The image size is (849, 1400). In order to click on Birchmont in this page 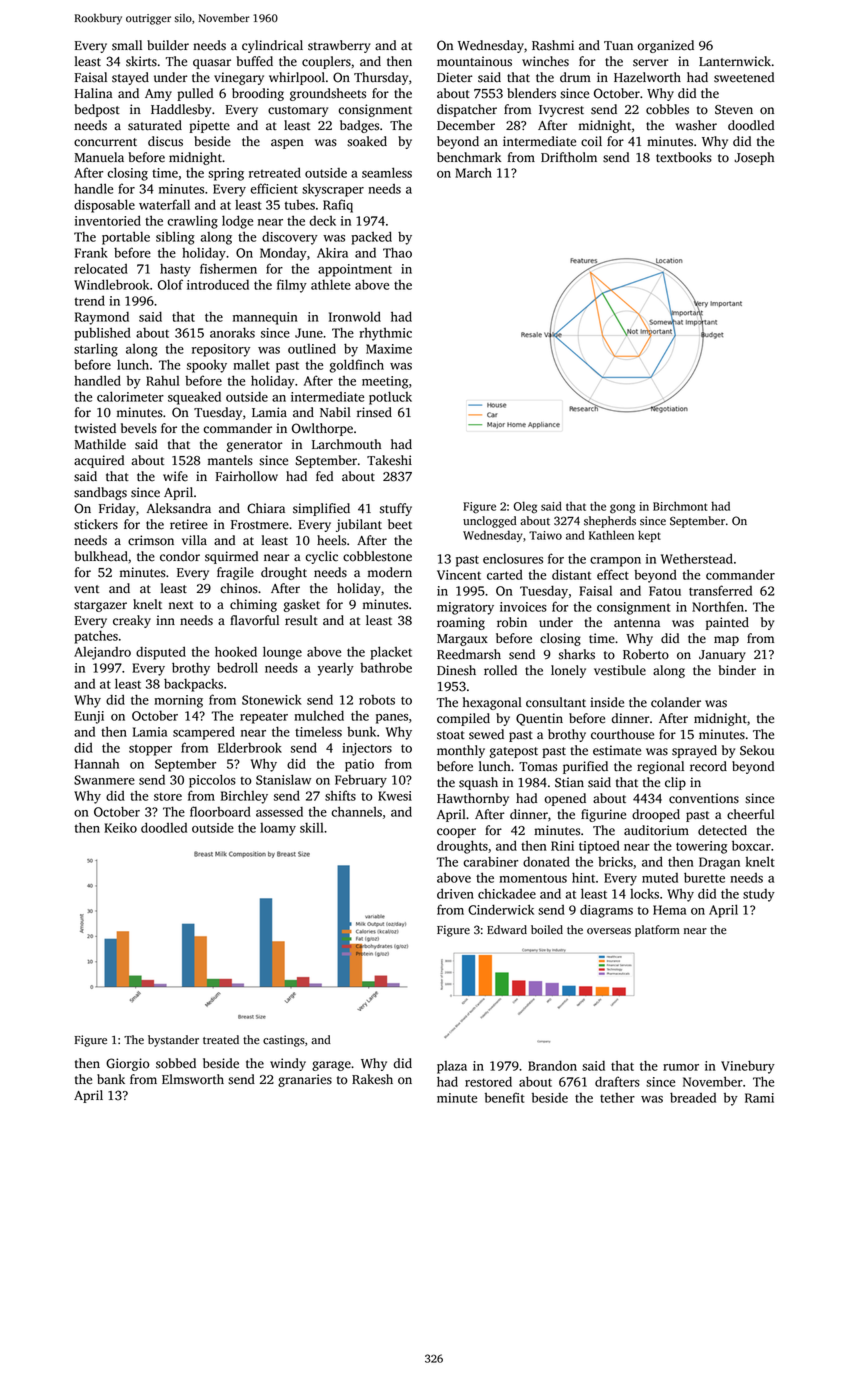, I will do `click(680, 506)`.
